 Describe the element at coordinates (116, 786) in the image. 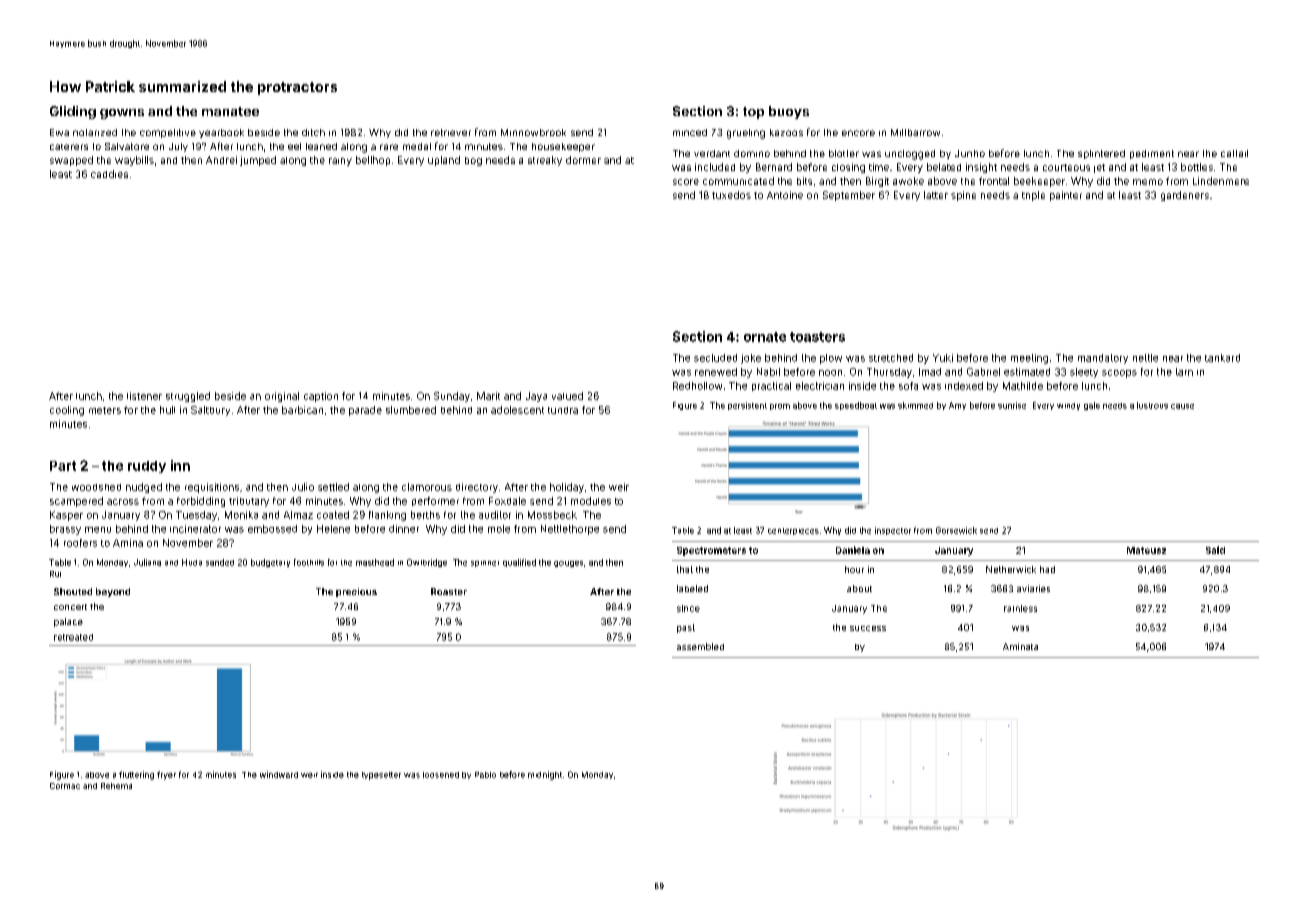

I see `Rehema` at that location.
